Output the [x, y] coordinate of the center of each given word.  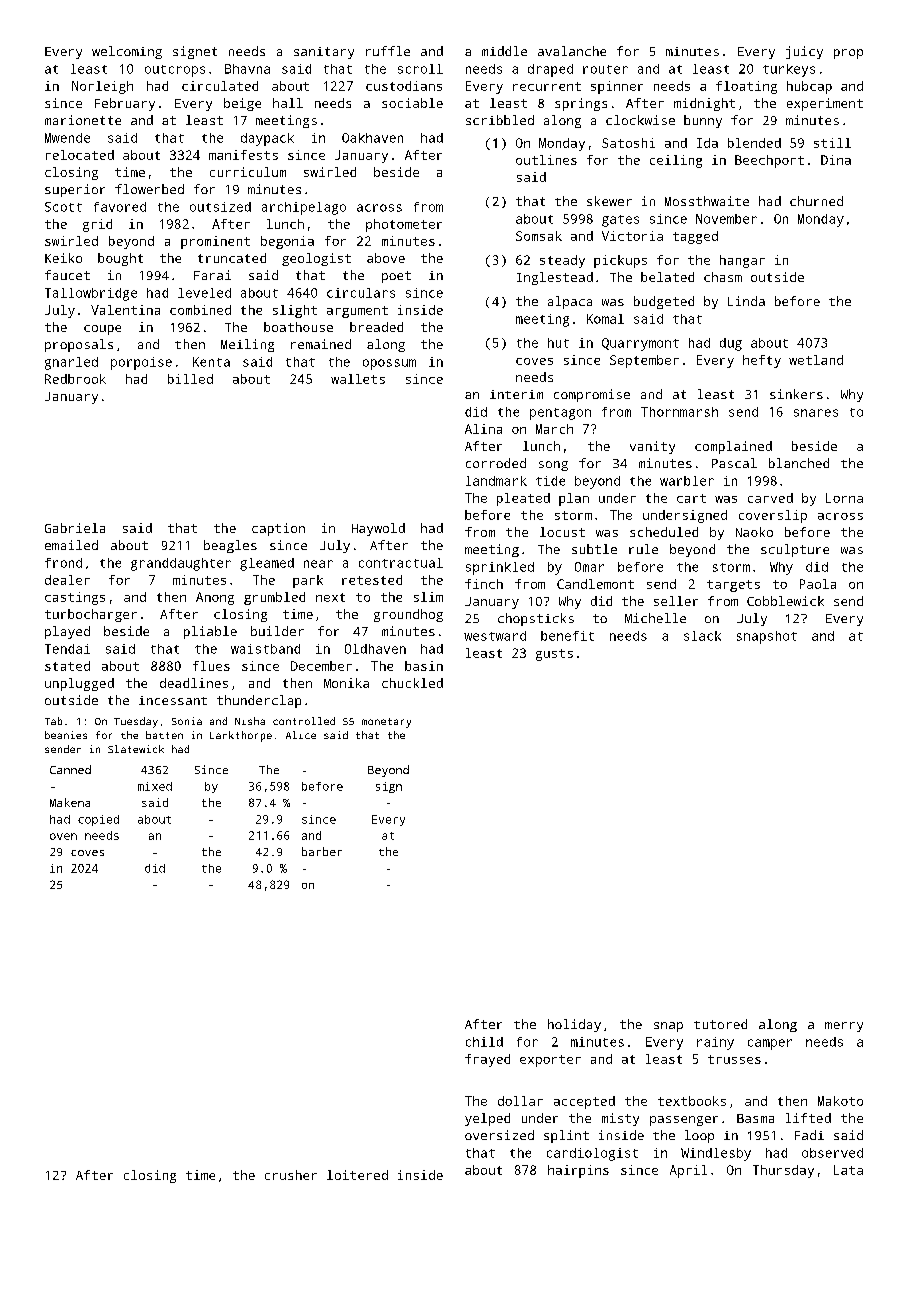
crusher [291, 1175]
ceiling [676, 161]
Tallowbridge [91, 294]
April [688, 1171]
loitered [357, 1175]
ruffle [388, 51]
